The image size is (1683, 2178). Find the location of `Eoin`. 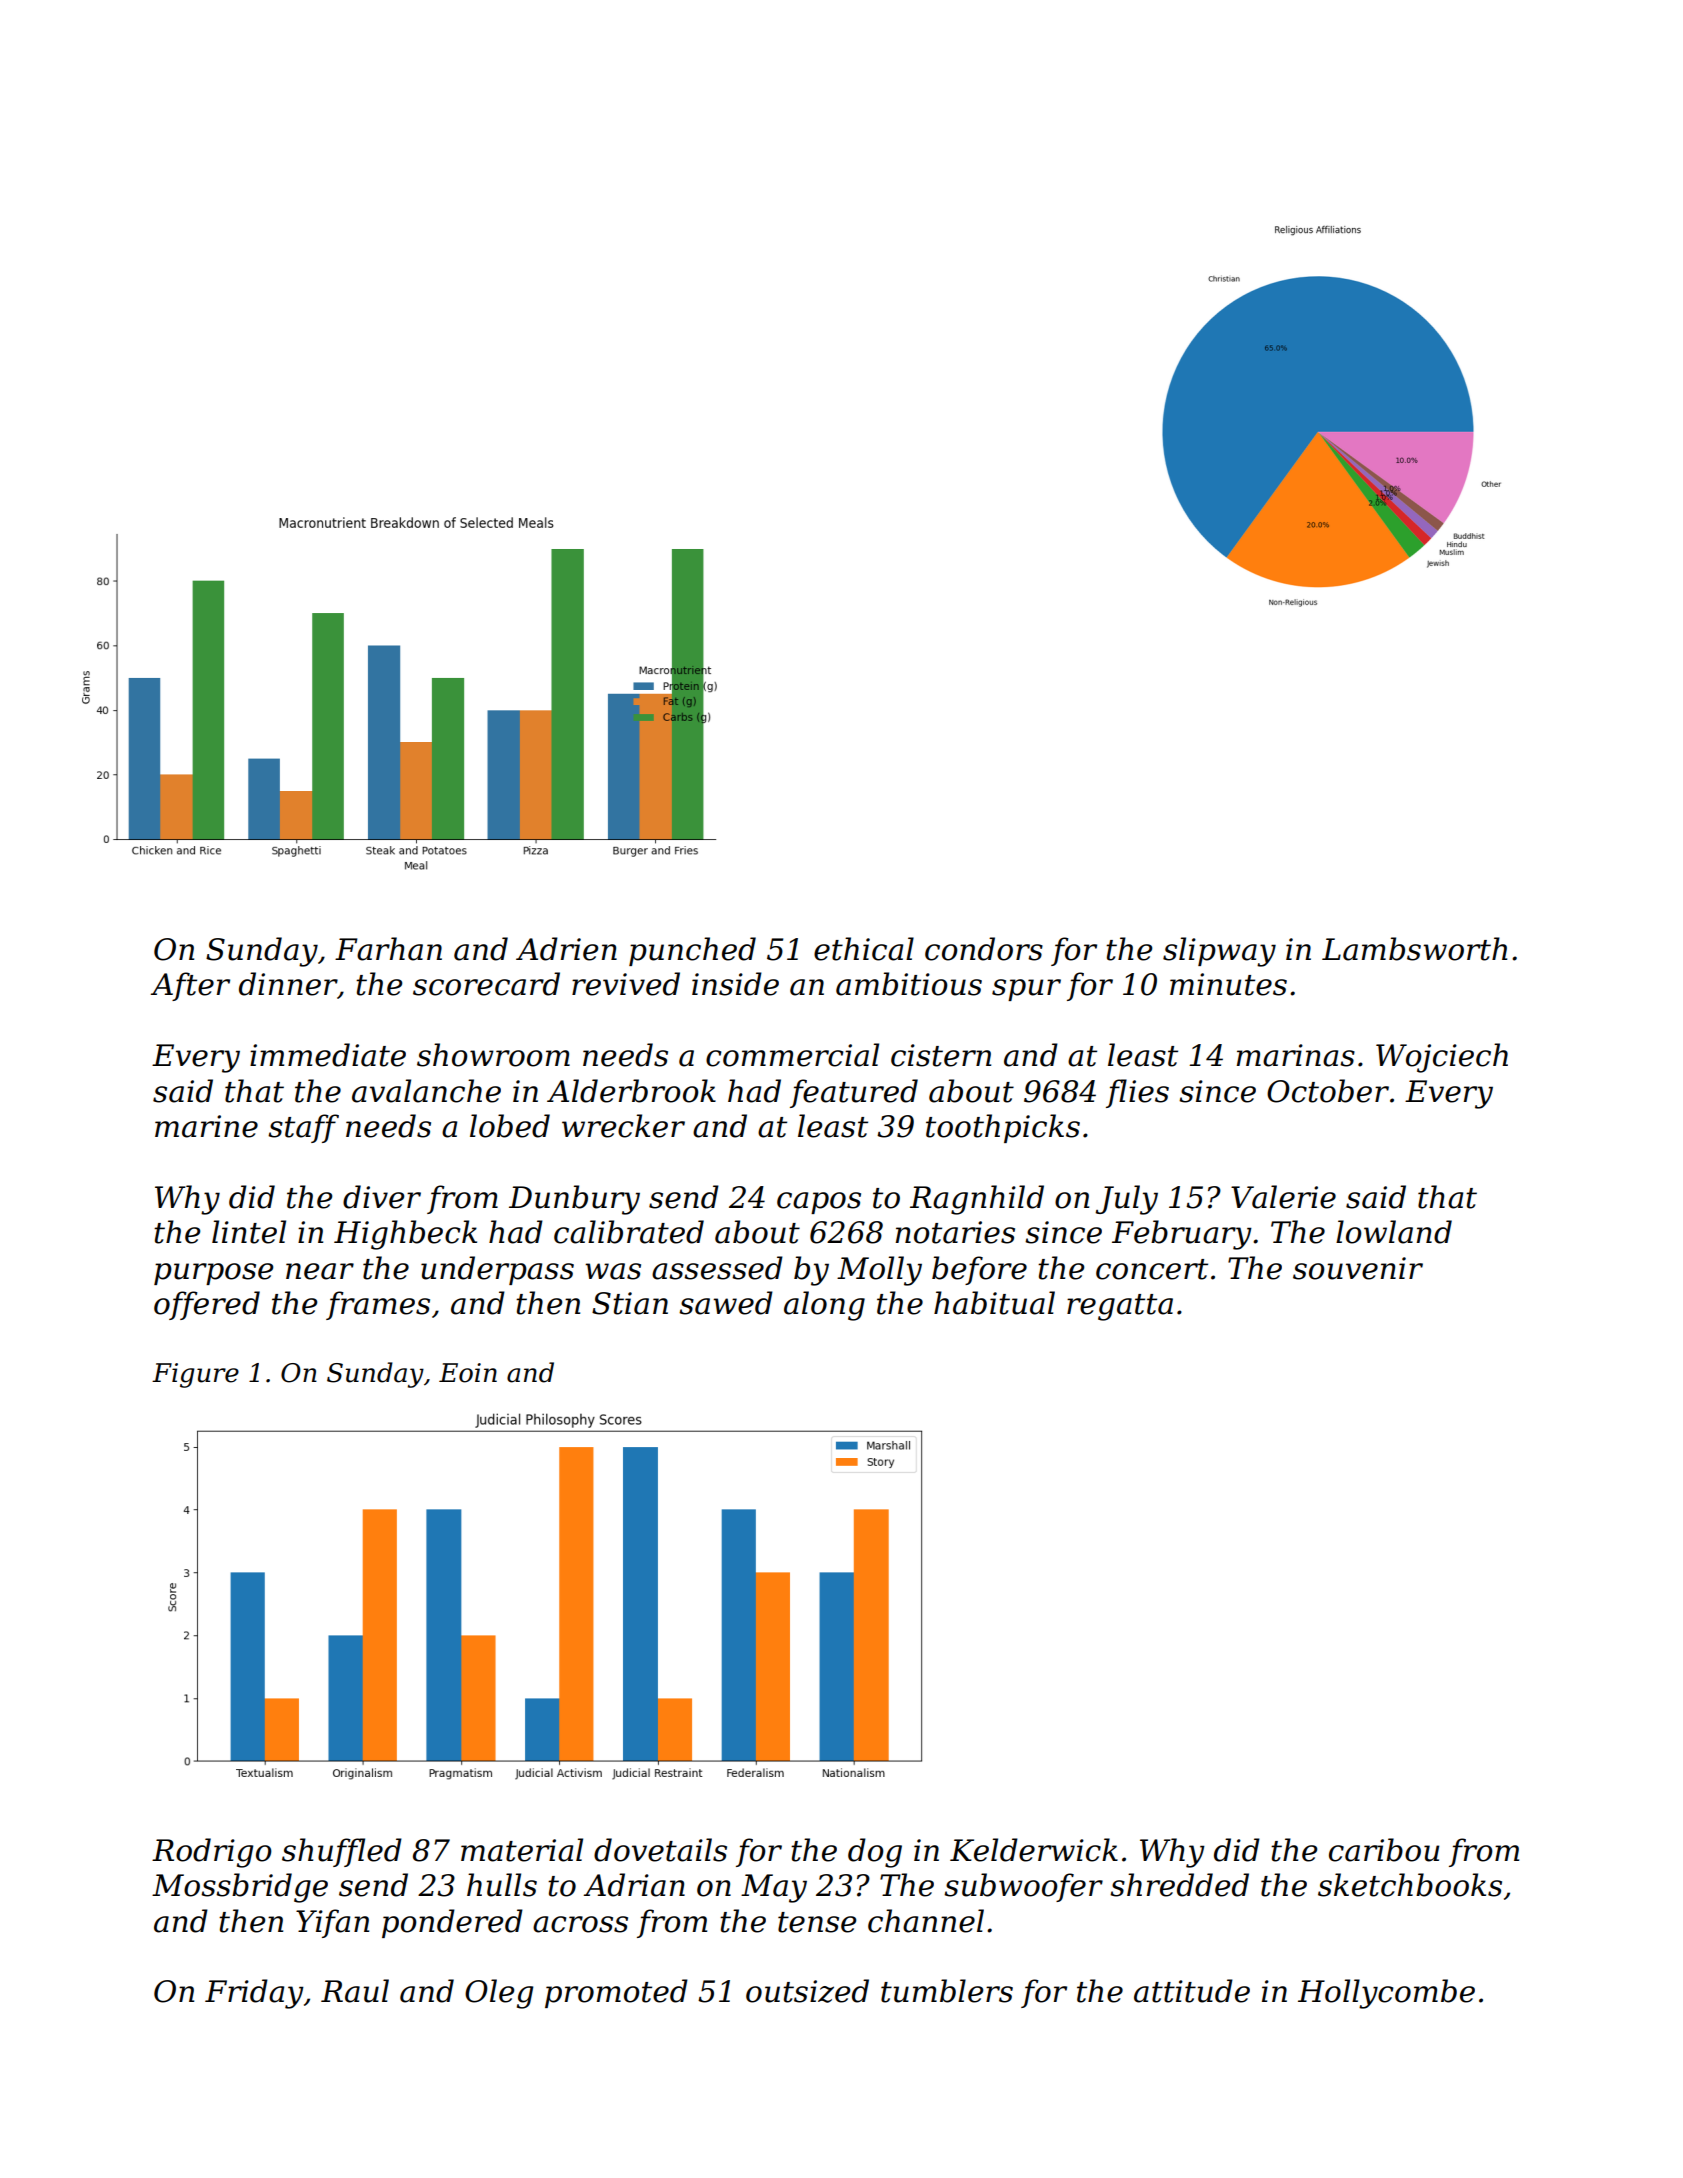

Eoin is located at coordinates (468, 1373).
